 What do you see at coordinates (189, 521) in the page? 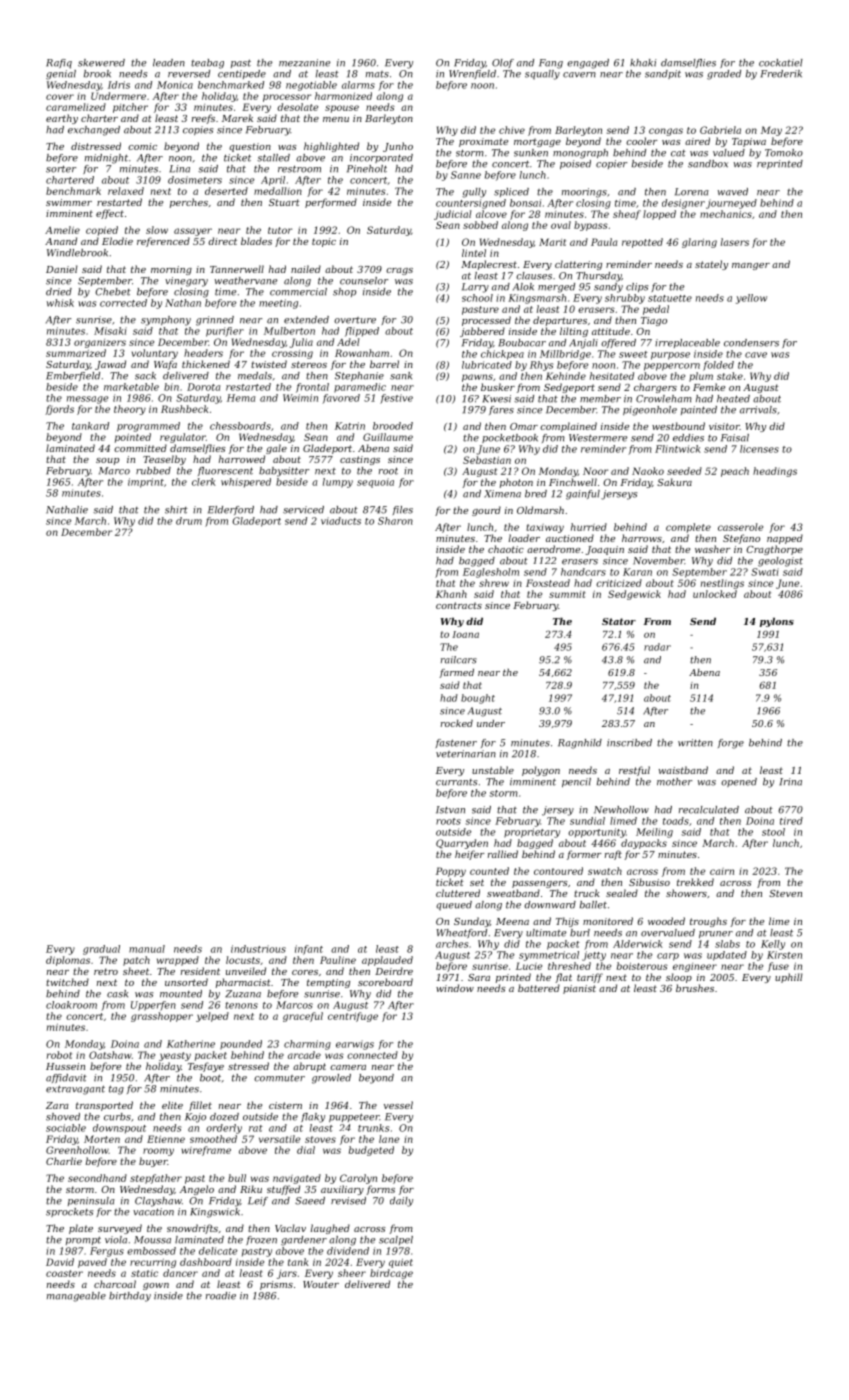
I see `drum` at bounding box center [189, 521].
